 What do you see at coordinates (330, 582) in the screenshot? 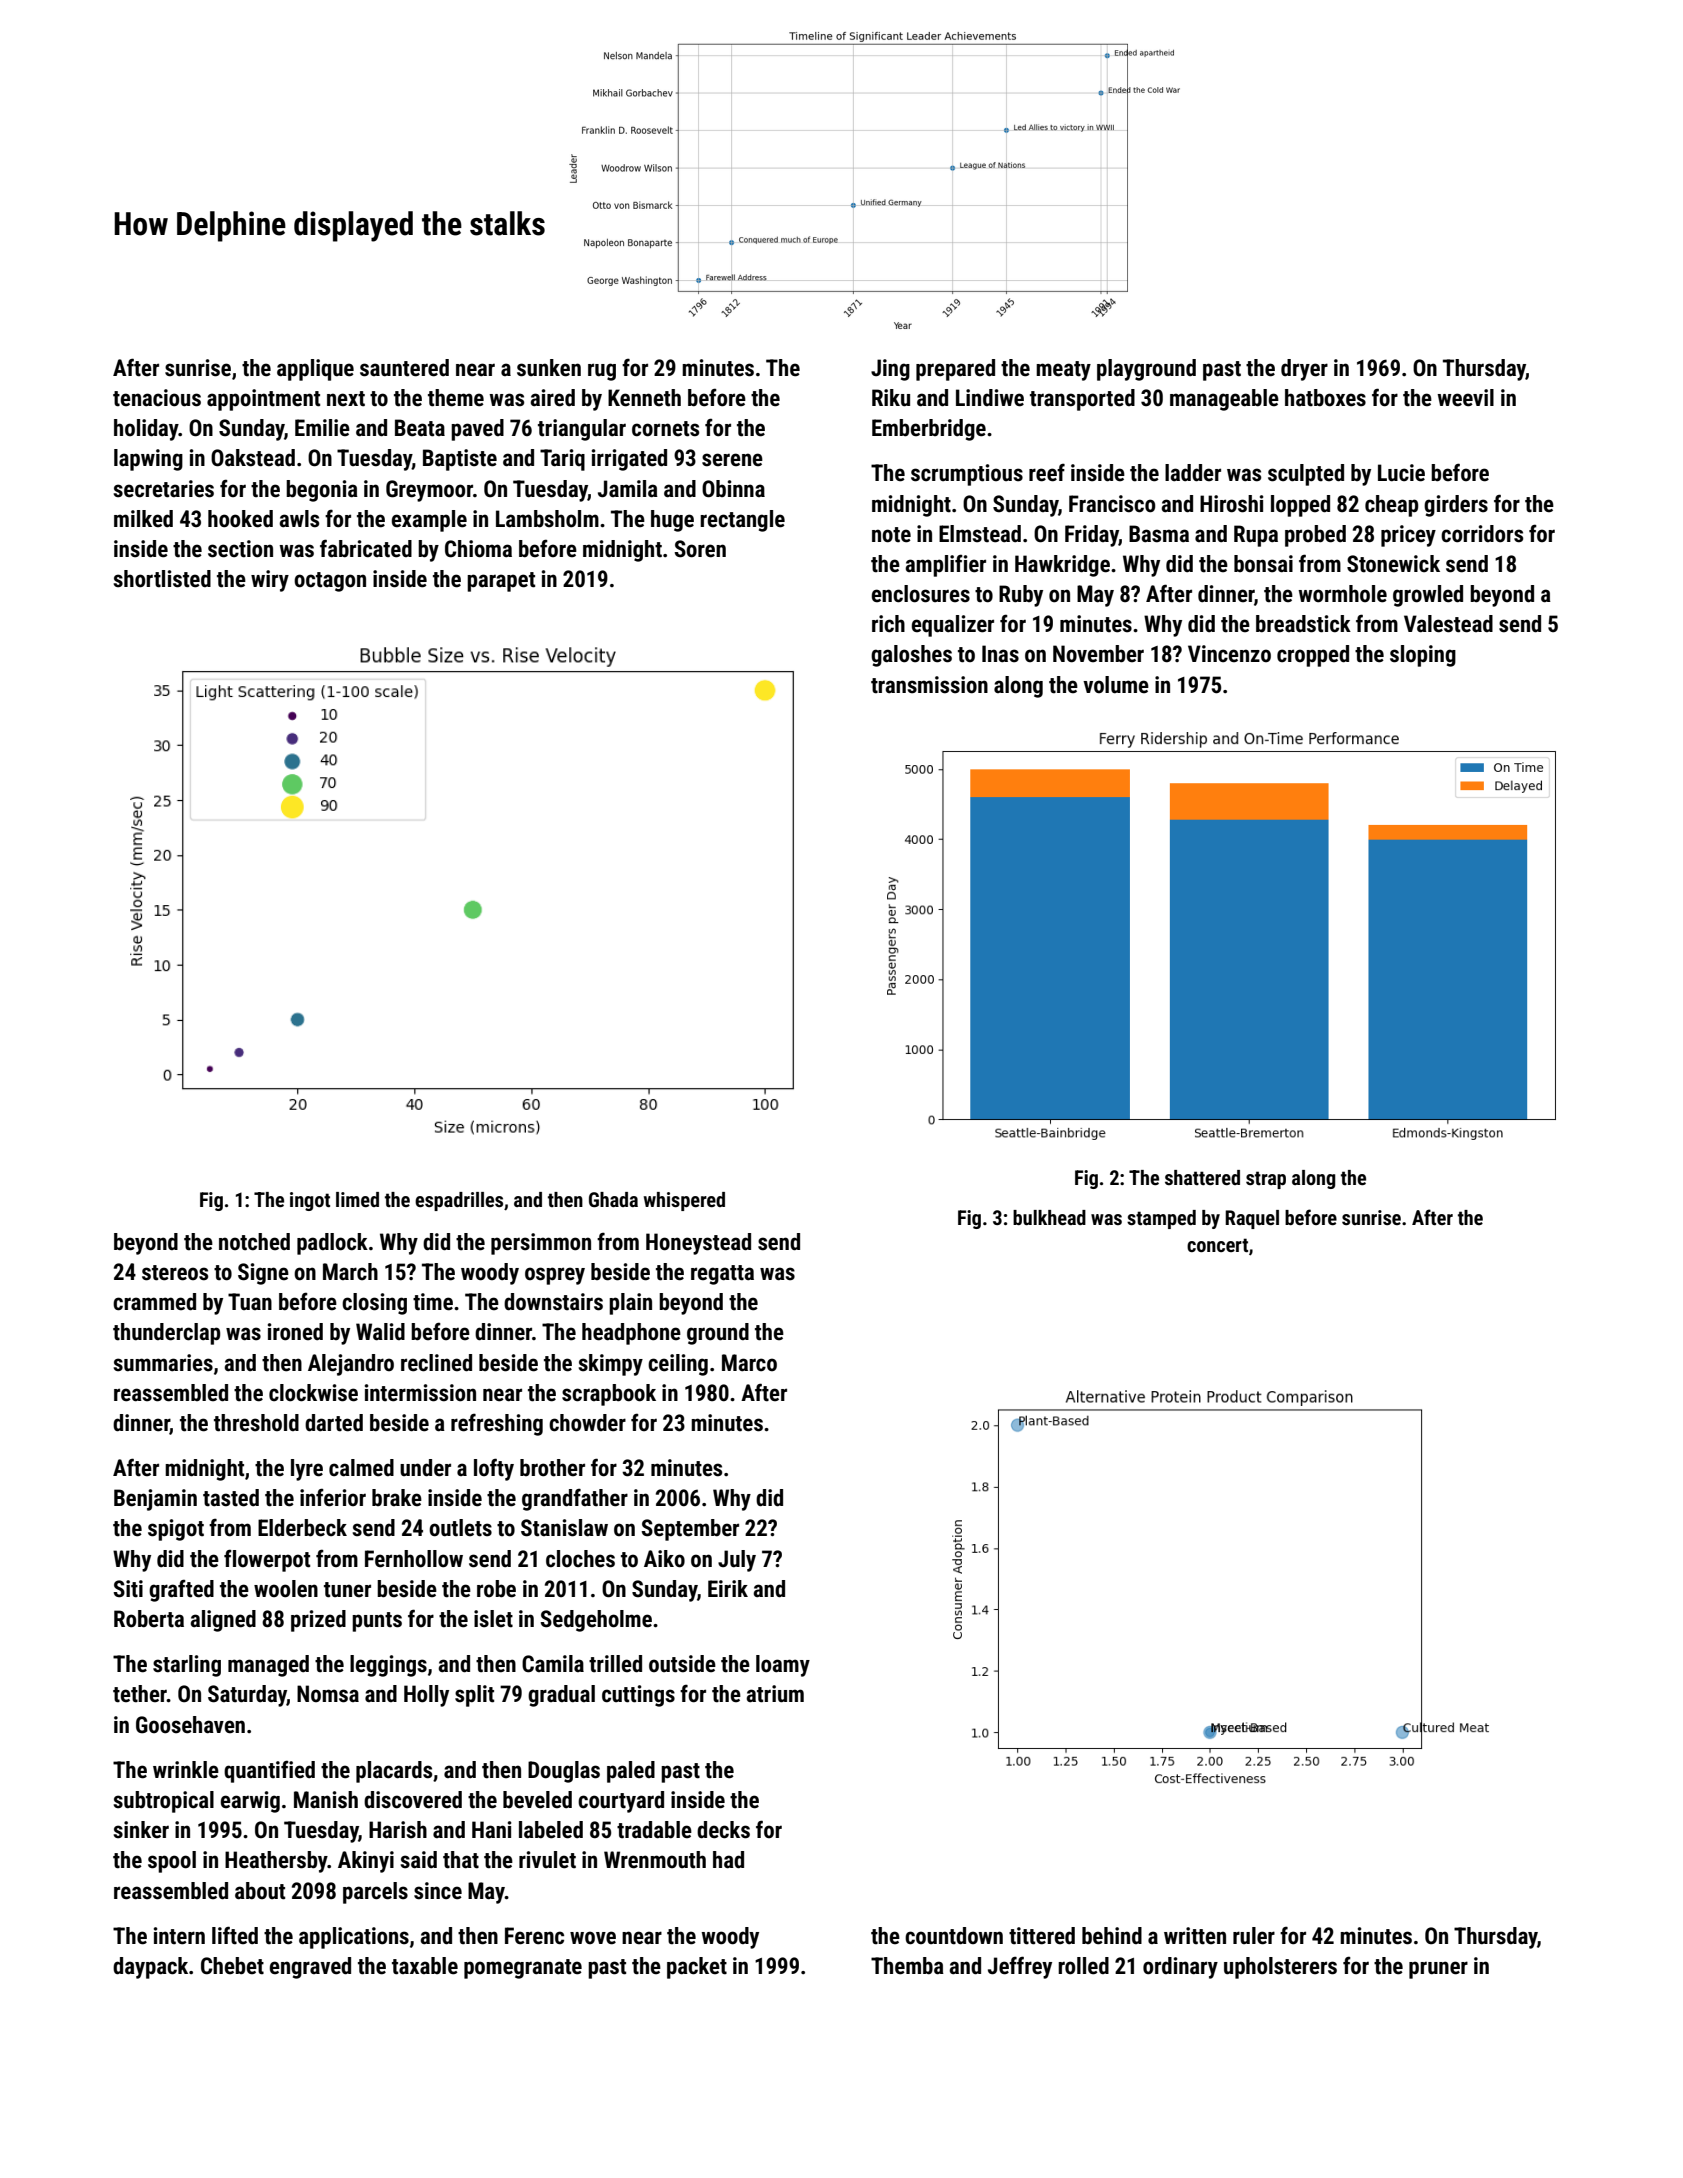
I see `octagon` at bounding box center [330, 582].
